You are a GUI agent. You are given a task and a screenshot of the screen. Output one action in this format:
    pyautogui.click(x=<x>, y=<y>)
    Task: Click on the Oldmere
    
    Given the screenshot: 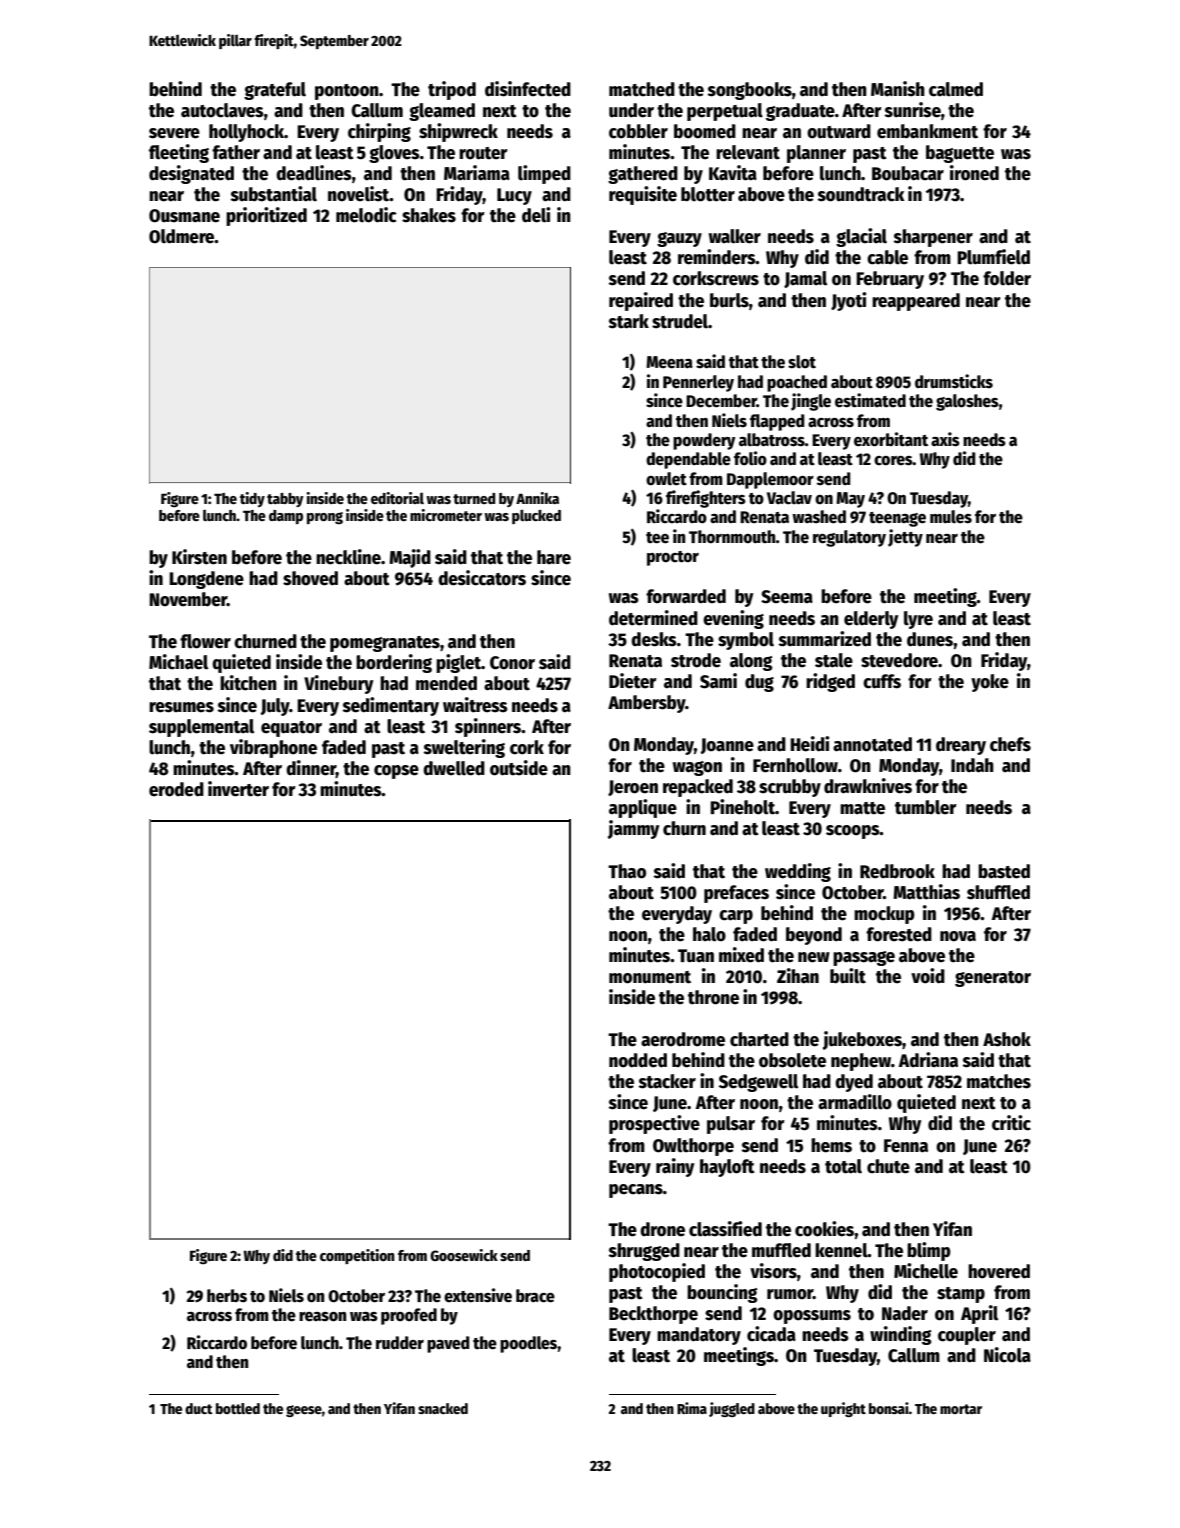 What is the action you would take?
    pyautogui.click(x=182, y=236)
